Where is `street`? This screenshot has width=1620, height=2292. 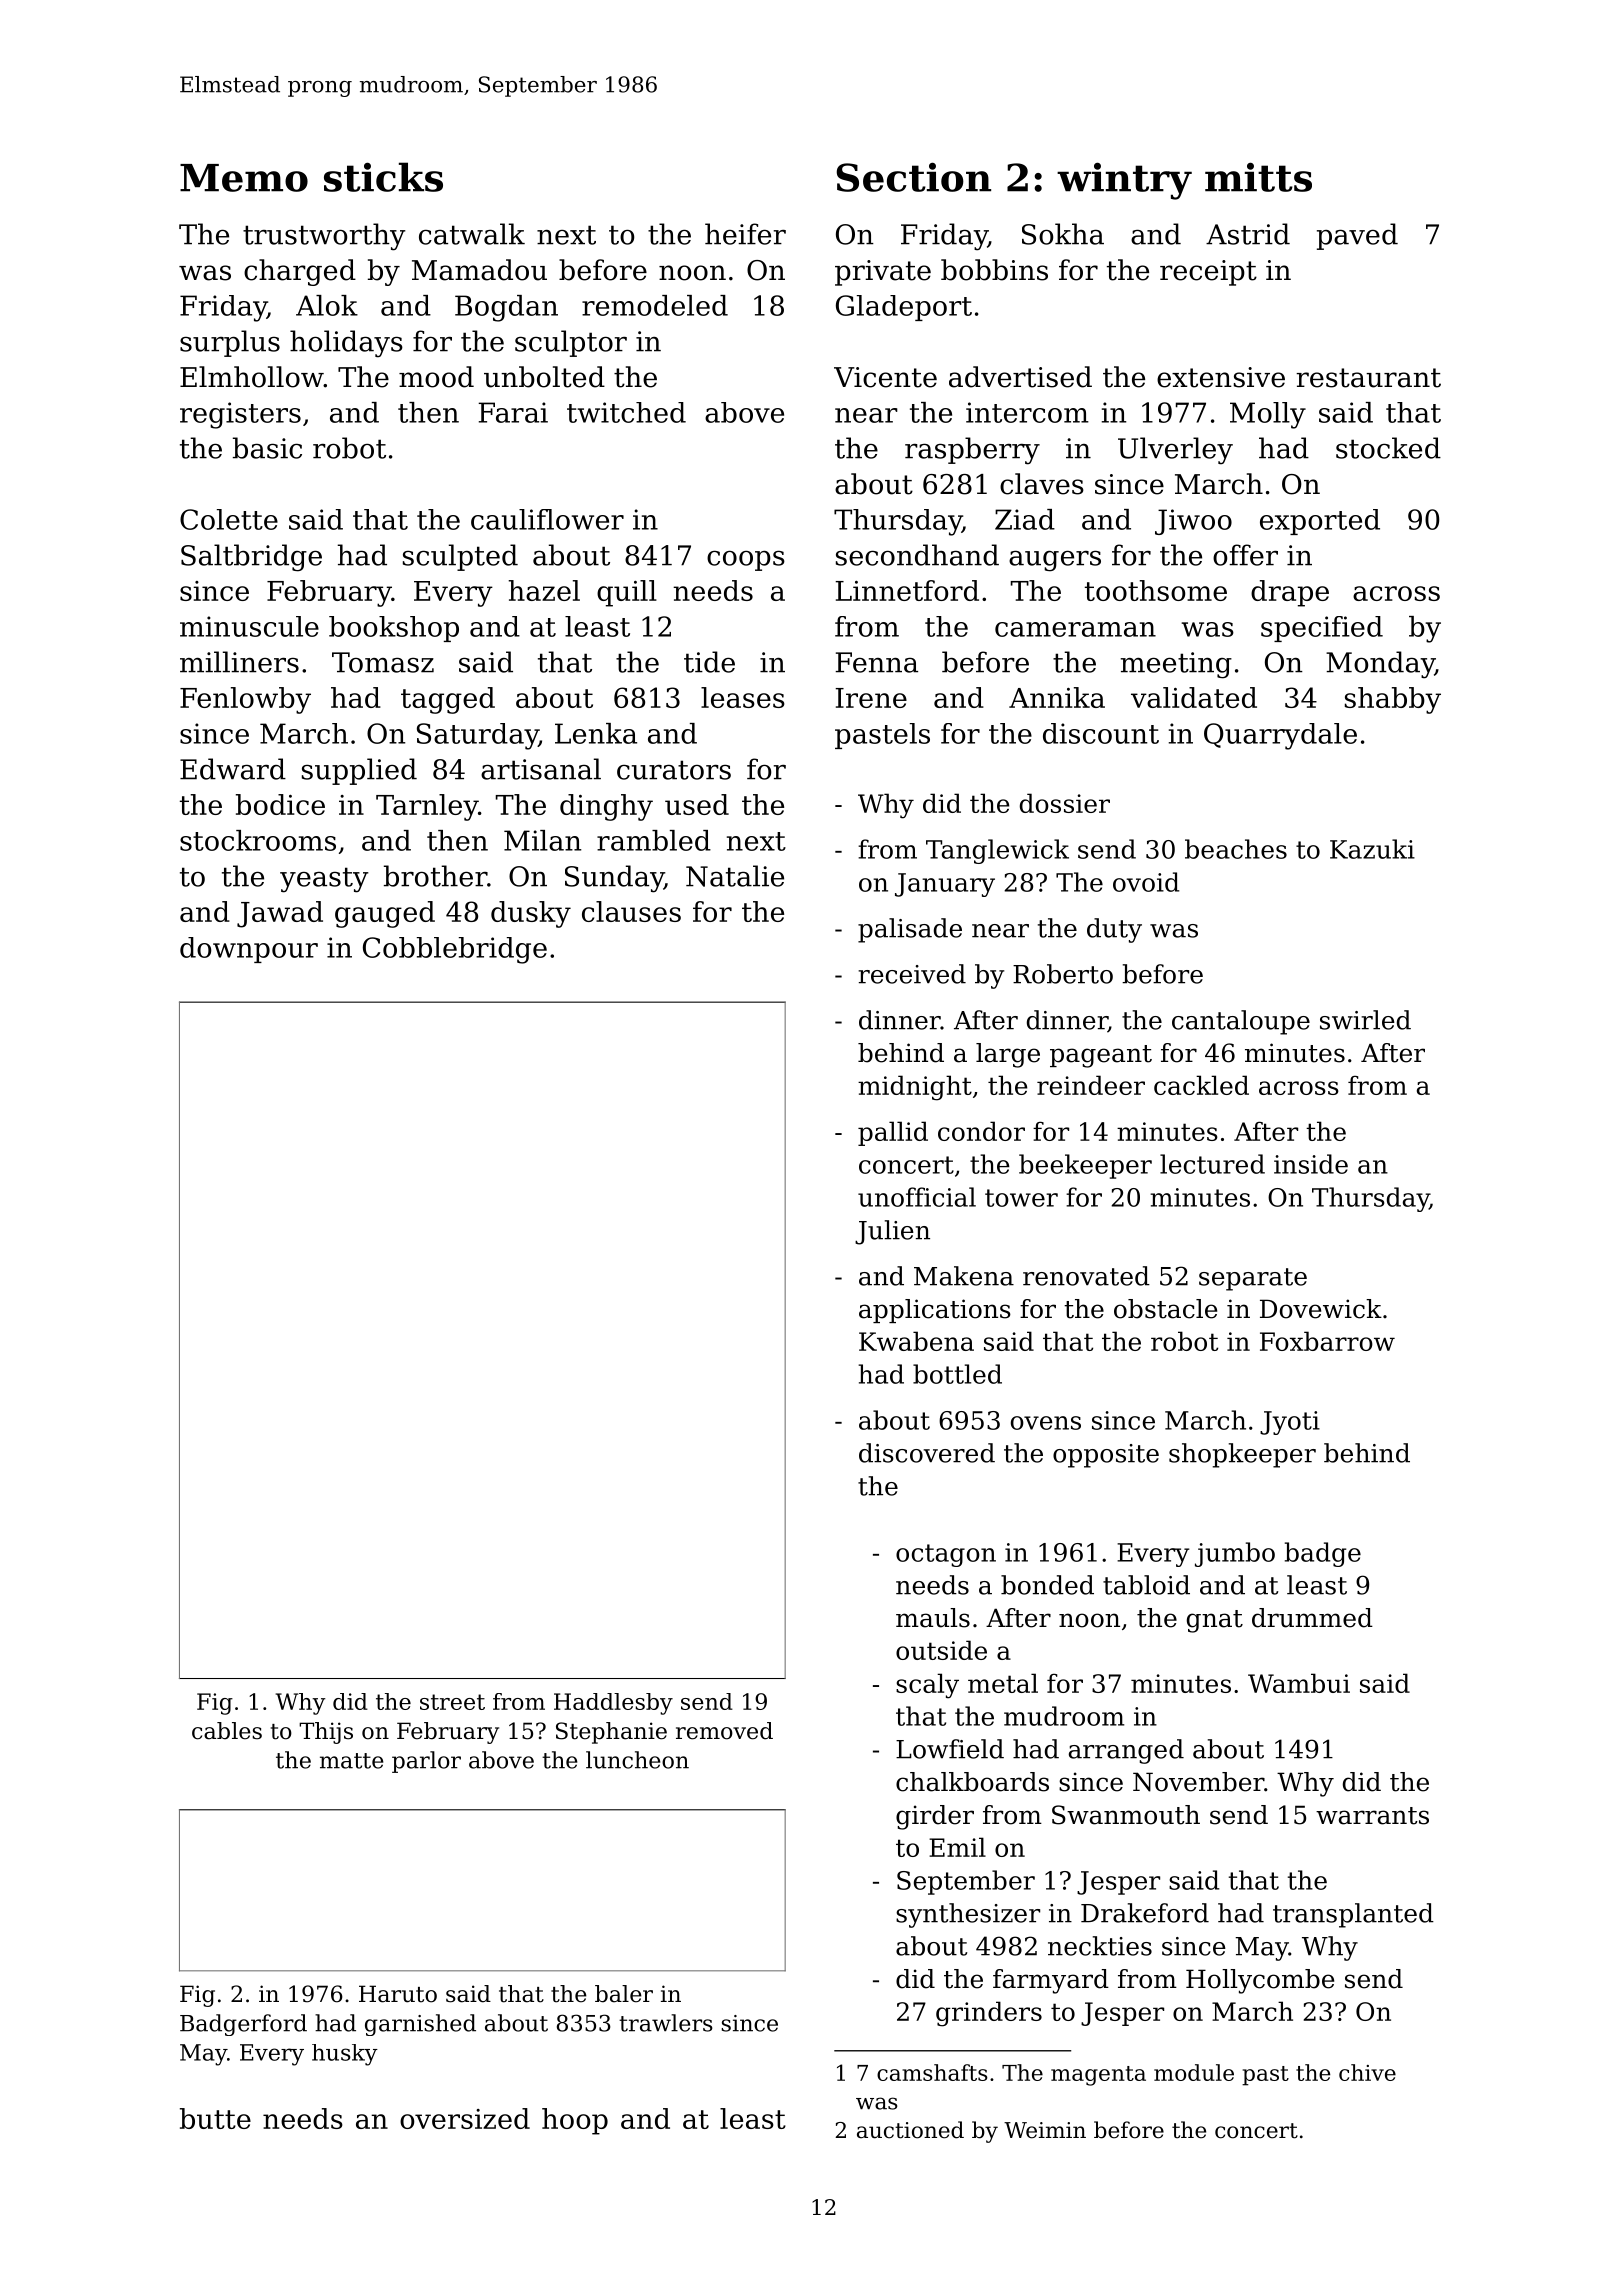 street is located at coordinates (452, 1702).
